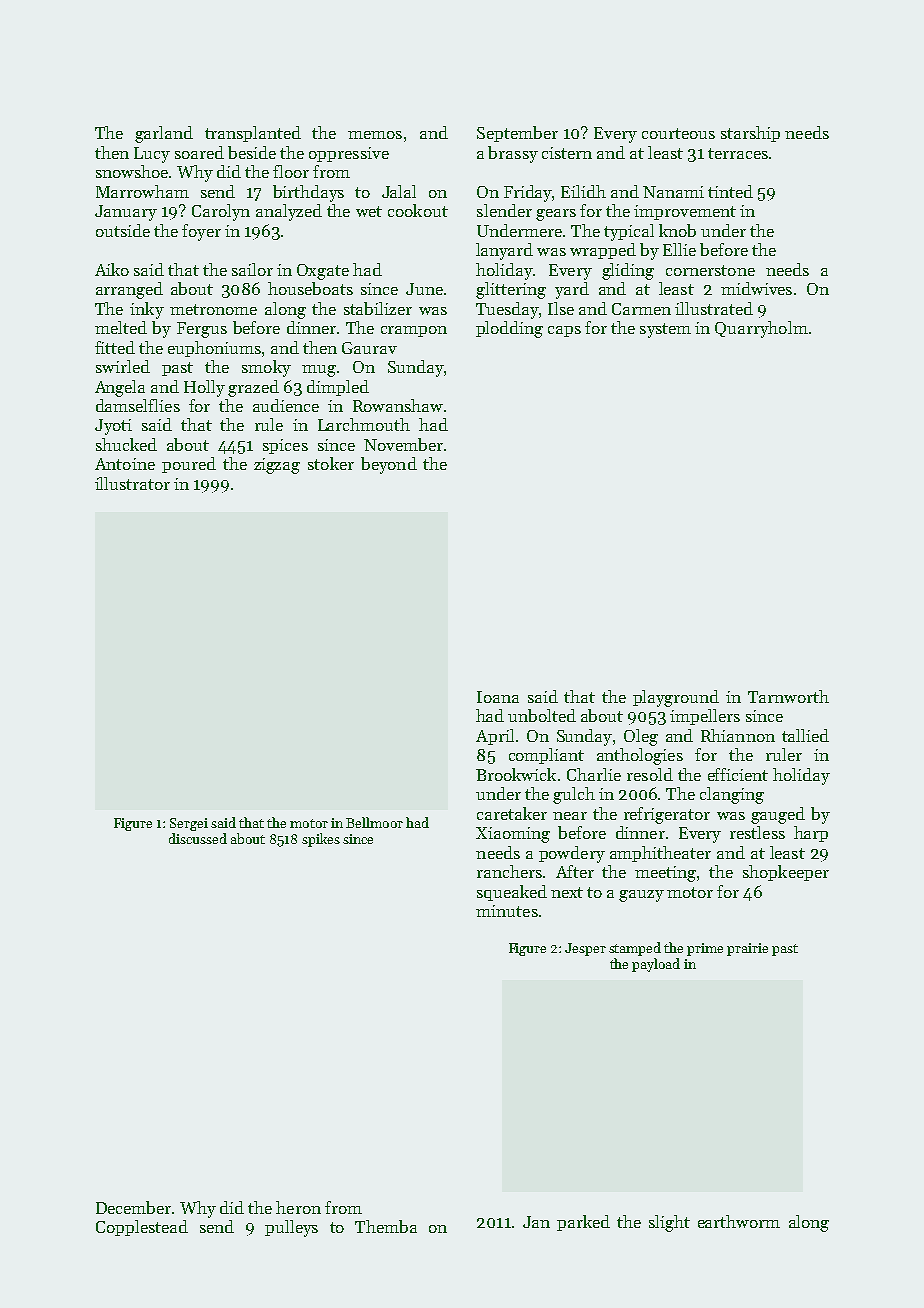 This screenshot has height=1308, width=924. Describe the element at coordinates (498, 697) in the screenshot. I see `Ioana` at that location.
